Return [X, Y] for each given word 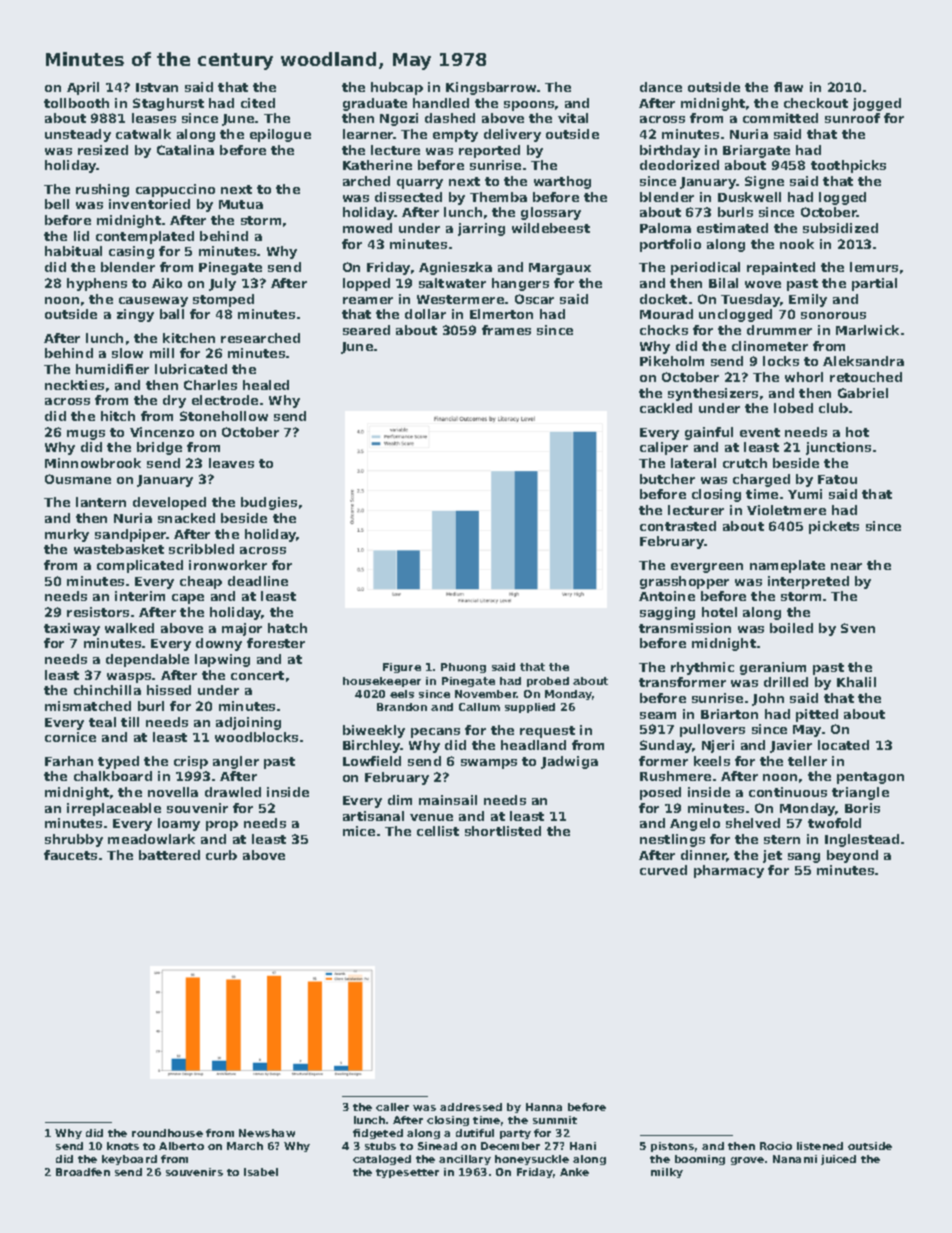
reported [489, 151]
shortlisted [503, 831]
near [846, 566]
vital [573, 118]
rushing [102, 190]
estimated [732, 228]
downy [219, 644]
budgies [269, 503]
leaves [231, 463]
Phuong [463, 668]
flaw [788, 87]
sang [804, 858]
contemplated [145, 237]
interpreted [808, 582]
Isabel [261, 1172]
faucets [70, 855]
